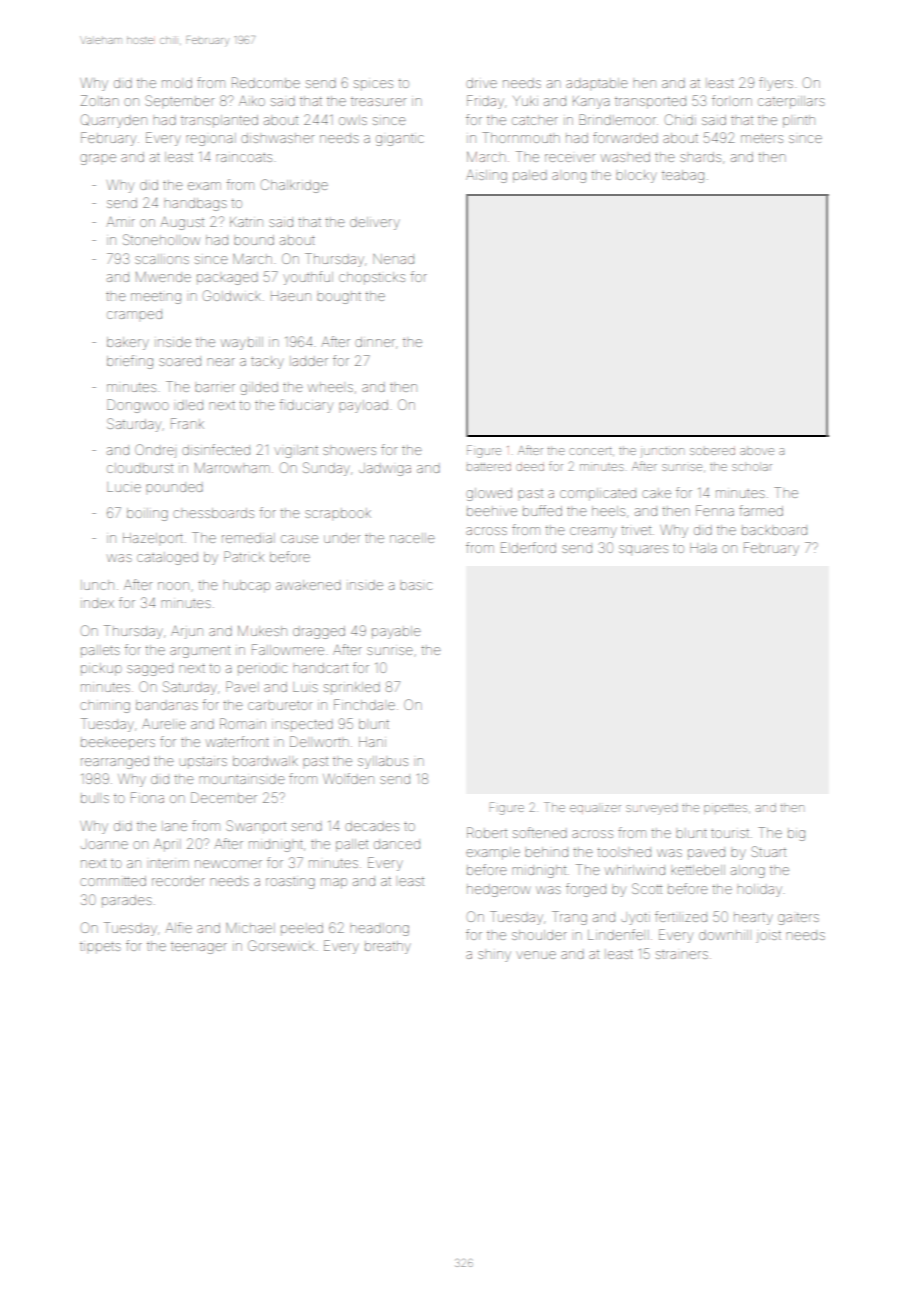  I want to click on mold, so click(177, 83).
